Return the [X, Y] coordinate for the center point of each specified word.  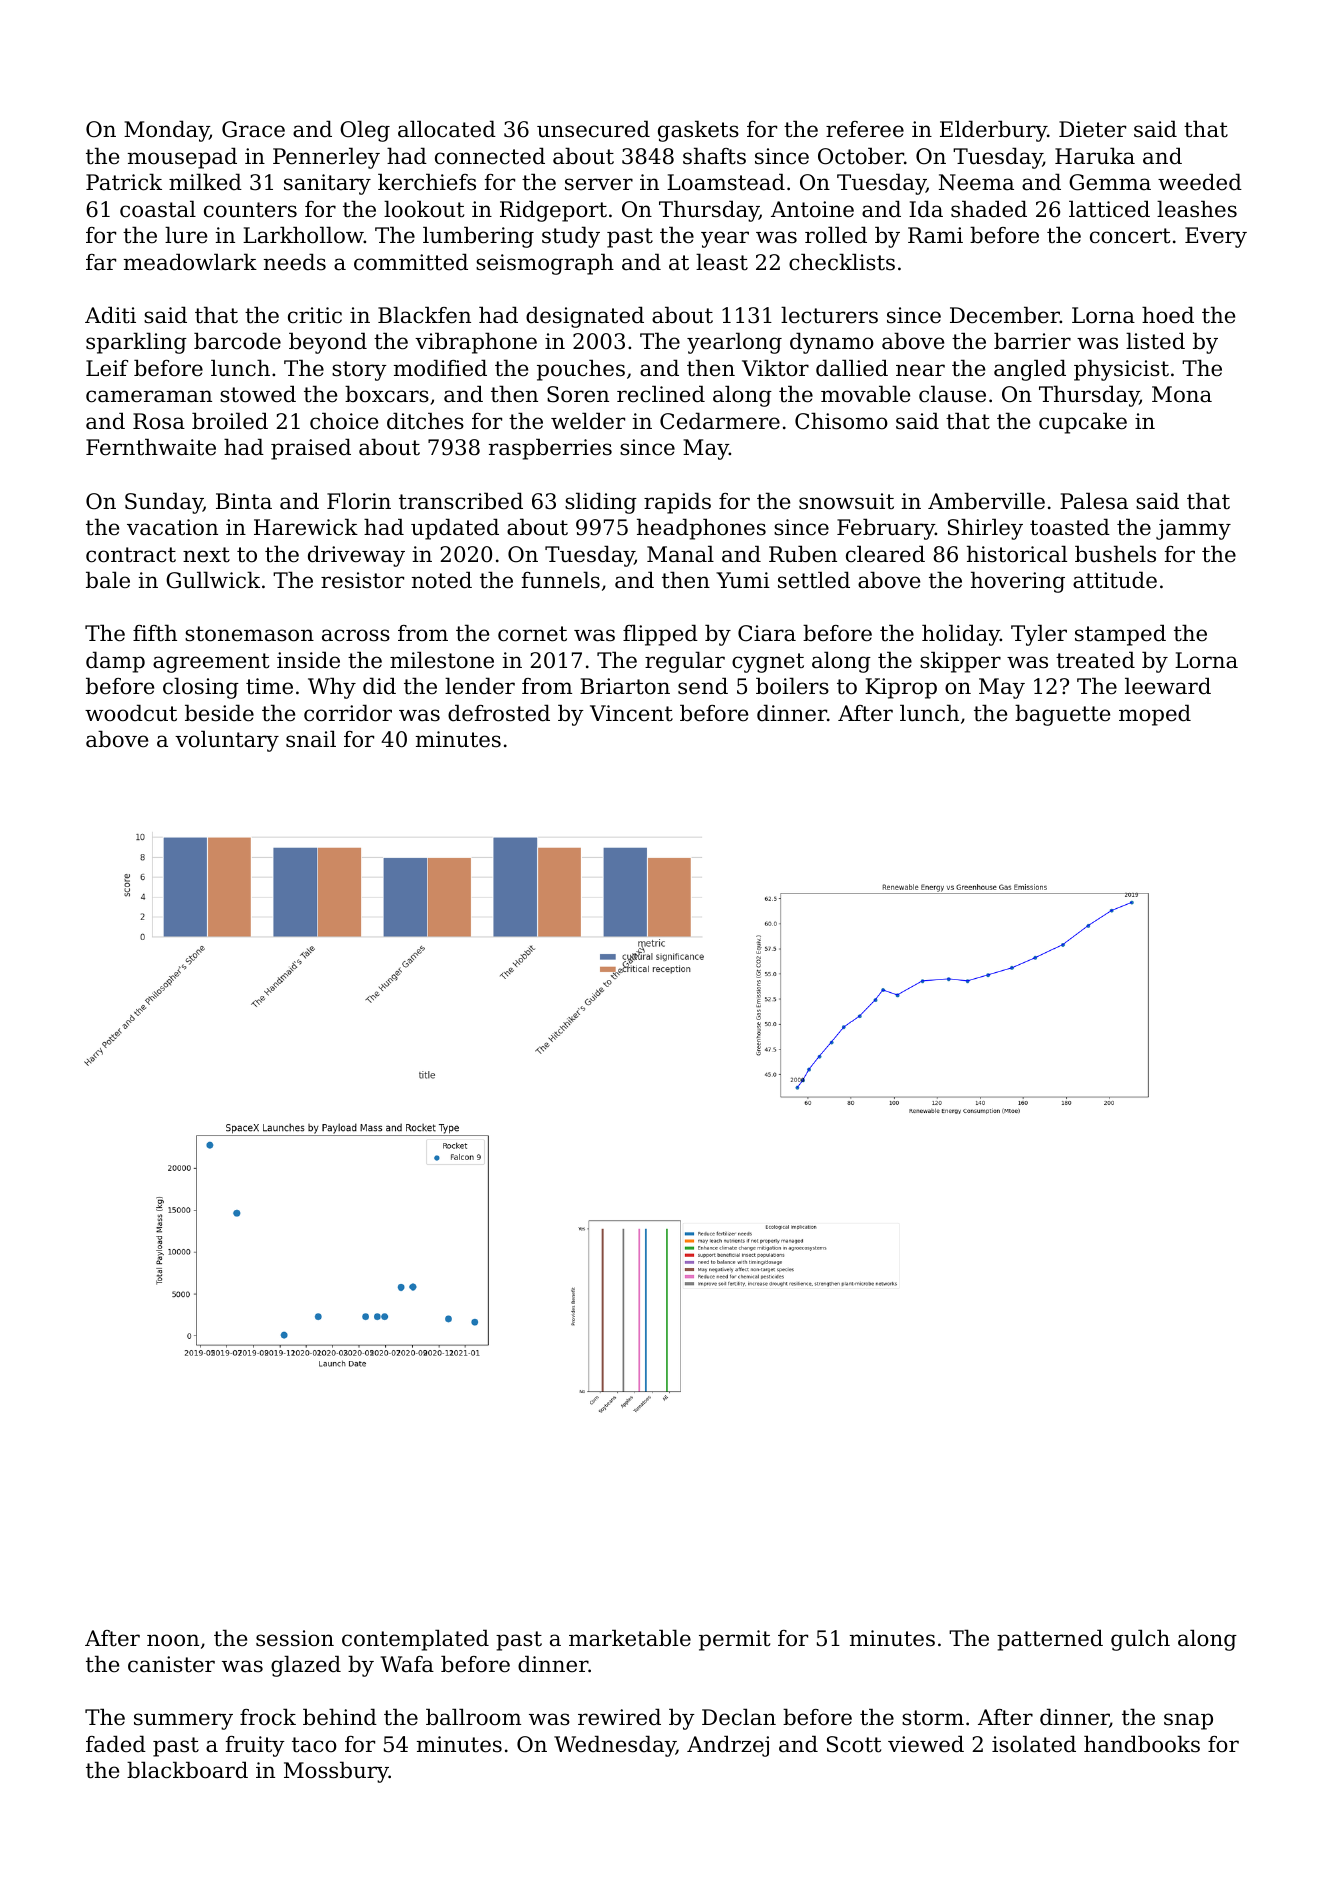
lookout [424, 209]
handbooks [1142, 1744]
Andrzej [728, 1746]
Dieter [1092, 129]
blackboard [187, 1770]
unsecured [593, 129]
